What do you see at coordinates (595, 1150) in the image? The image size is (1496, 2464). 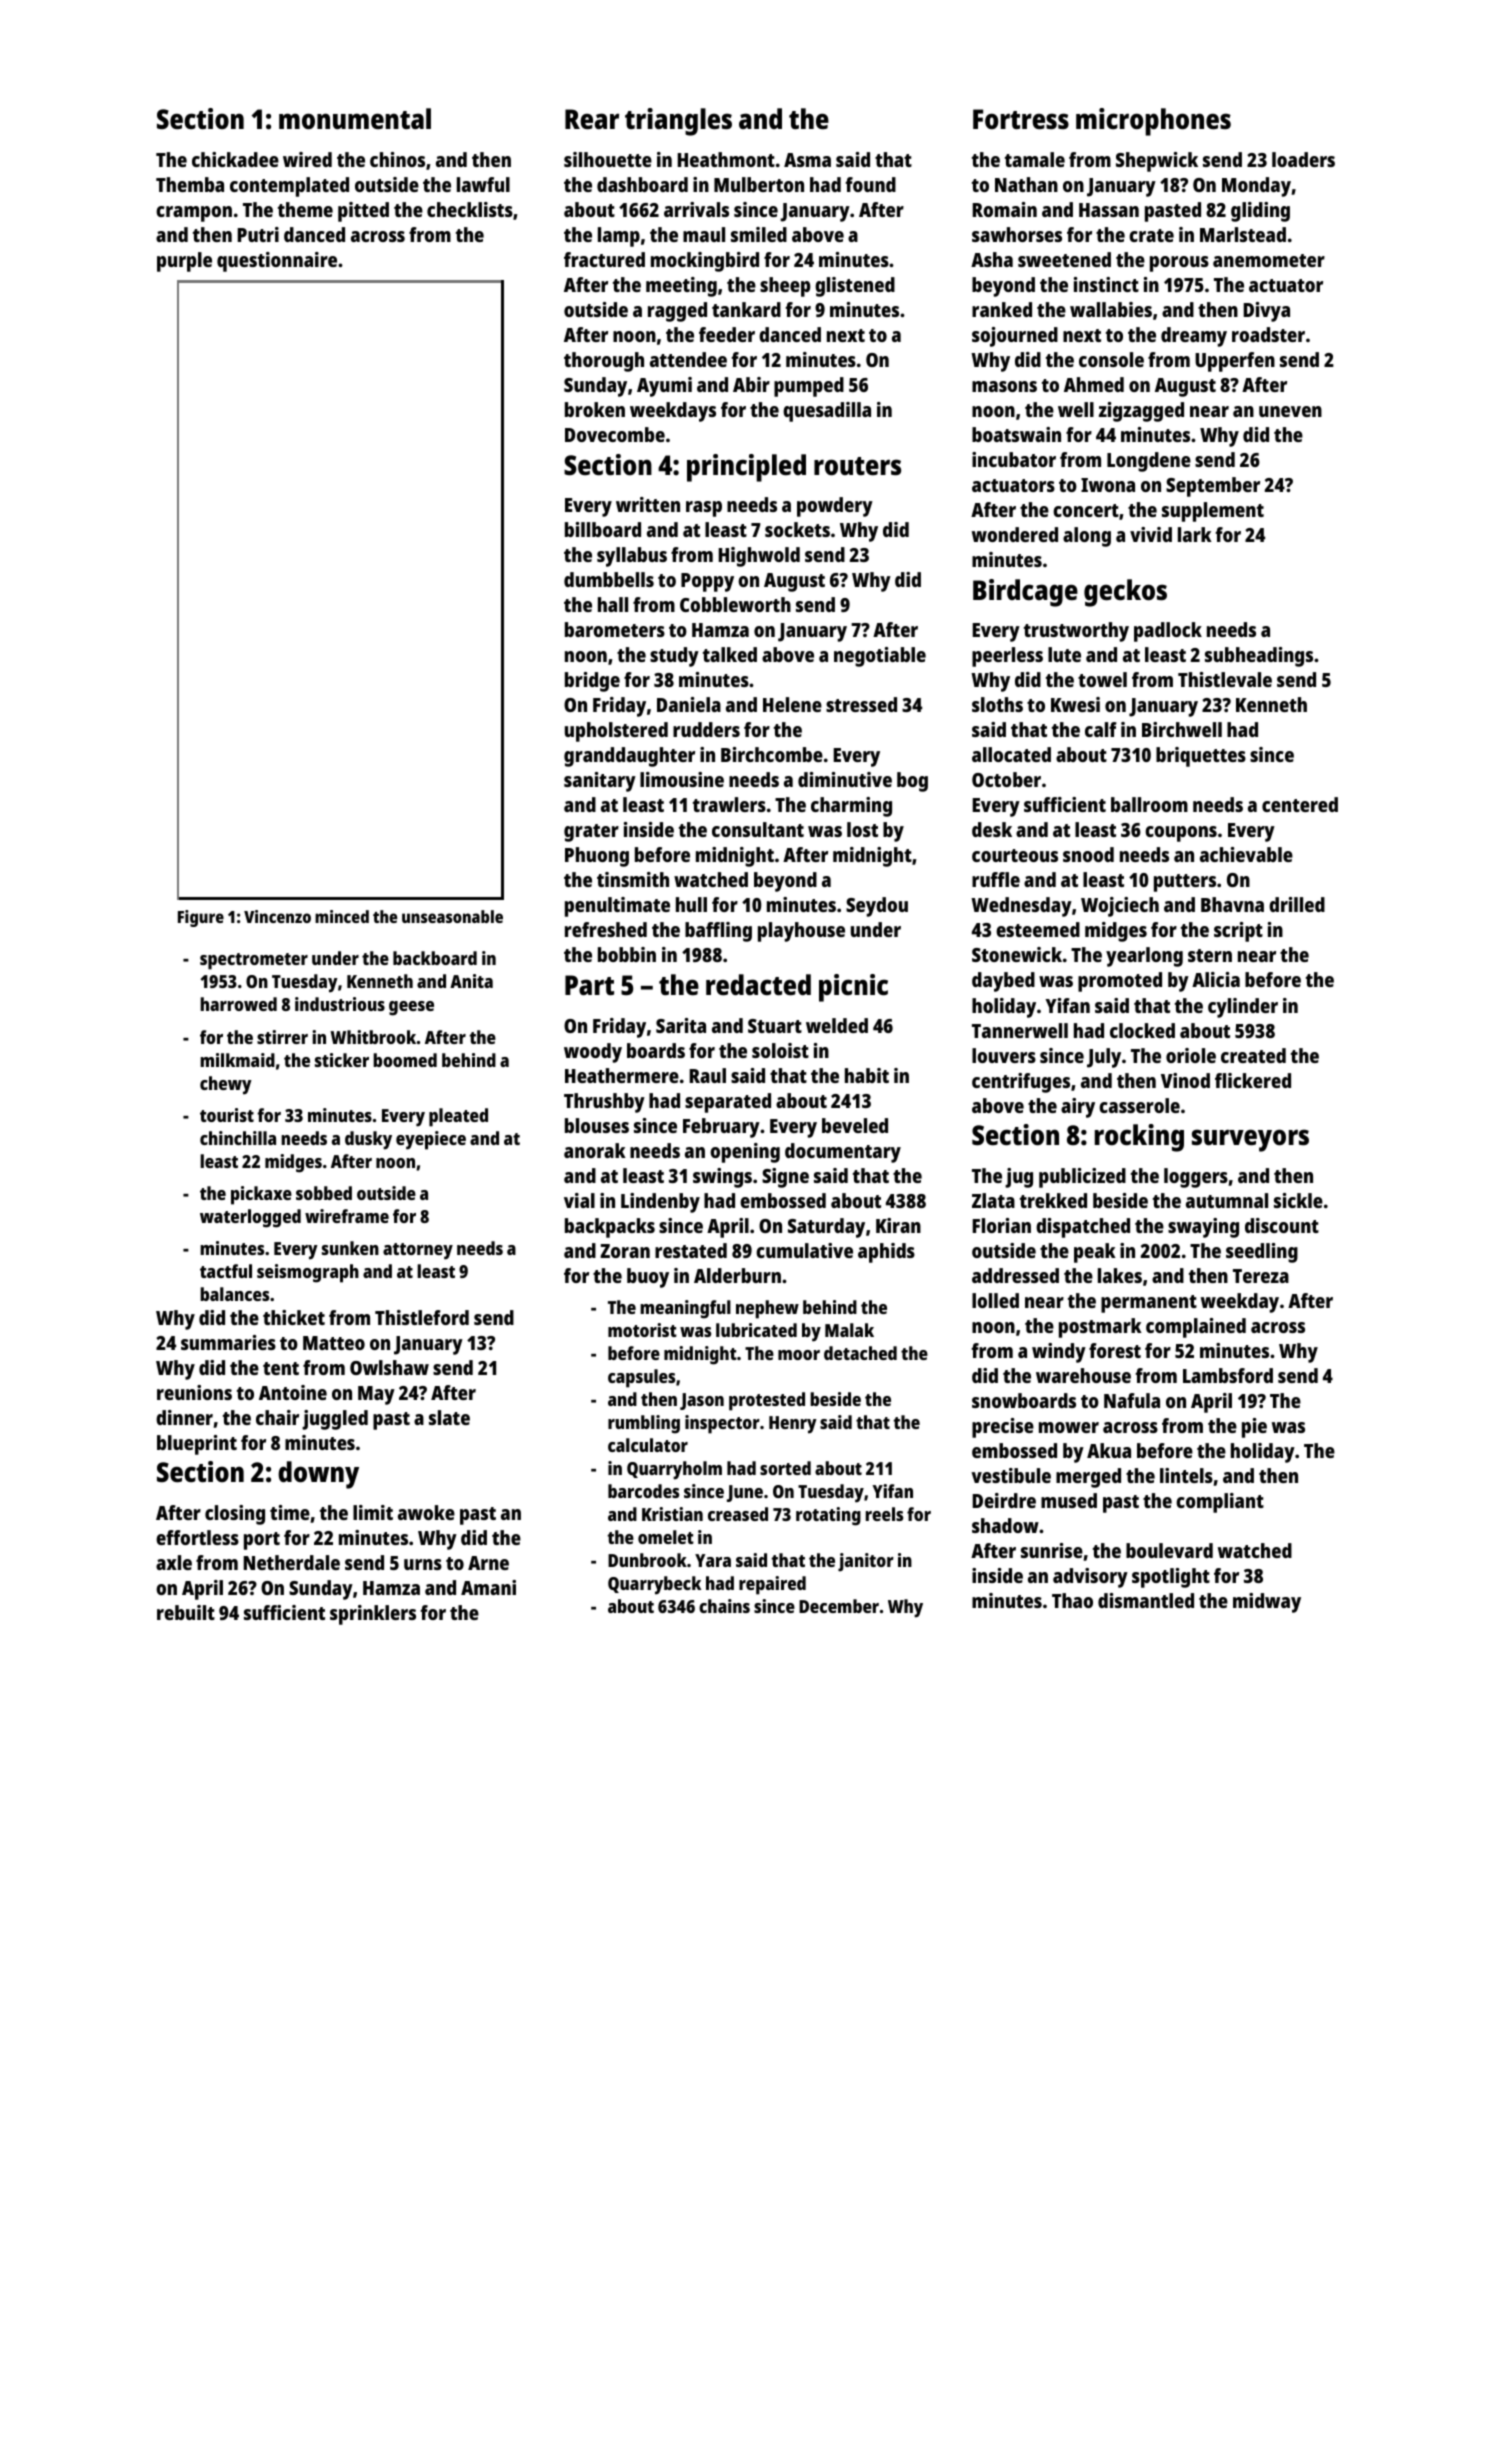 I see `anorak` at bounding box center [595, 1150].
